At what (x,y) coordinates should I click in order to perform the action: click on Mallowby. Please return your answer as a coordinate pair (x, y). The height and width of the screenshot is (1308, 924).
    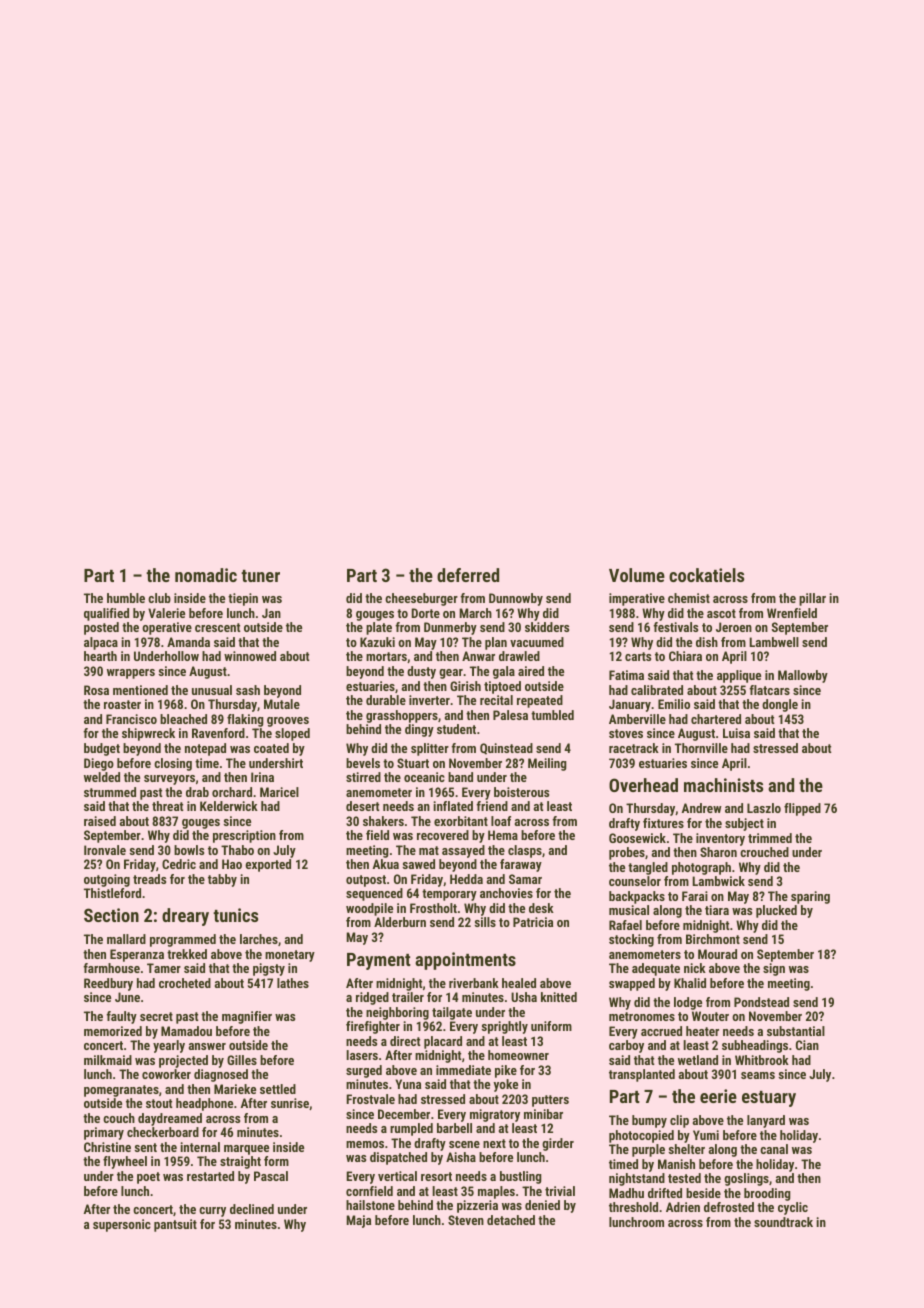
    Looking at the image, I should click on (803, 676).
